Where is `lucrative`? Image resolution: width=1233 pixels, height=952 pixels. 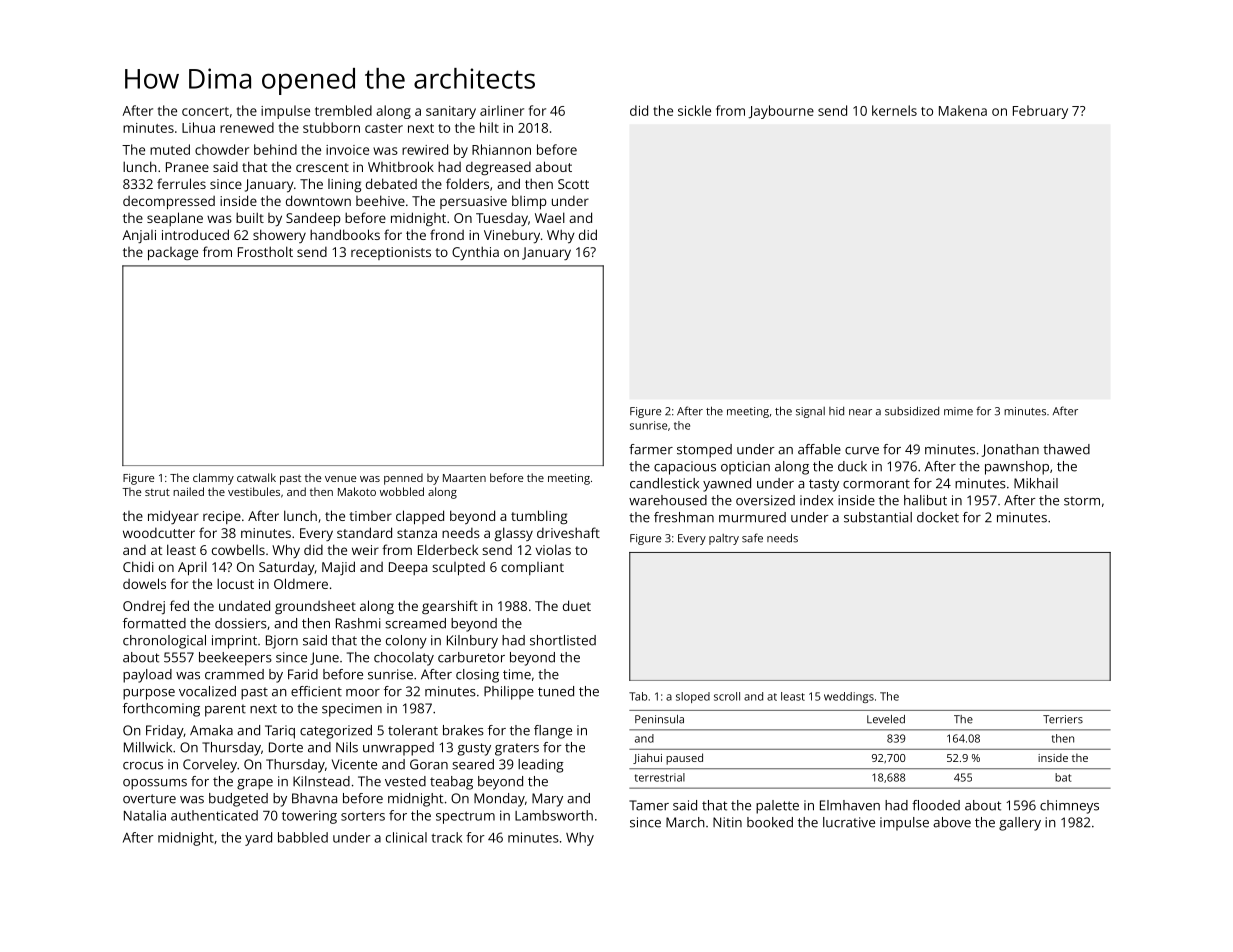 lucrative is located at coordinates (849, 822).
